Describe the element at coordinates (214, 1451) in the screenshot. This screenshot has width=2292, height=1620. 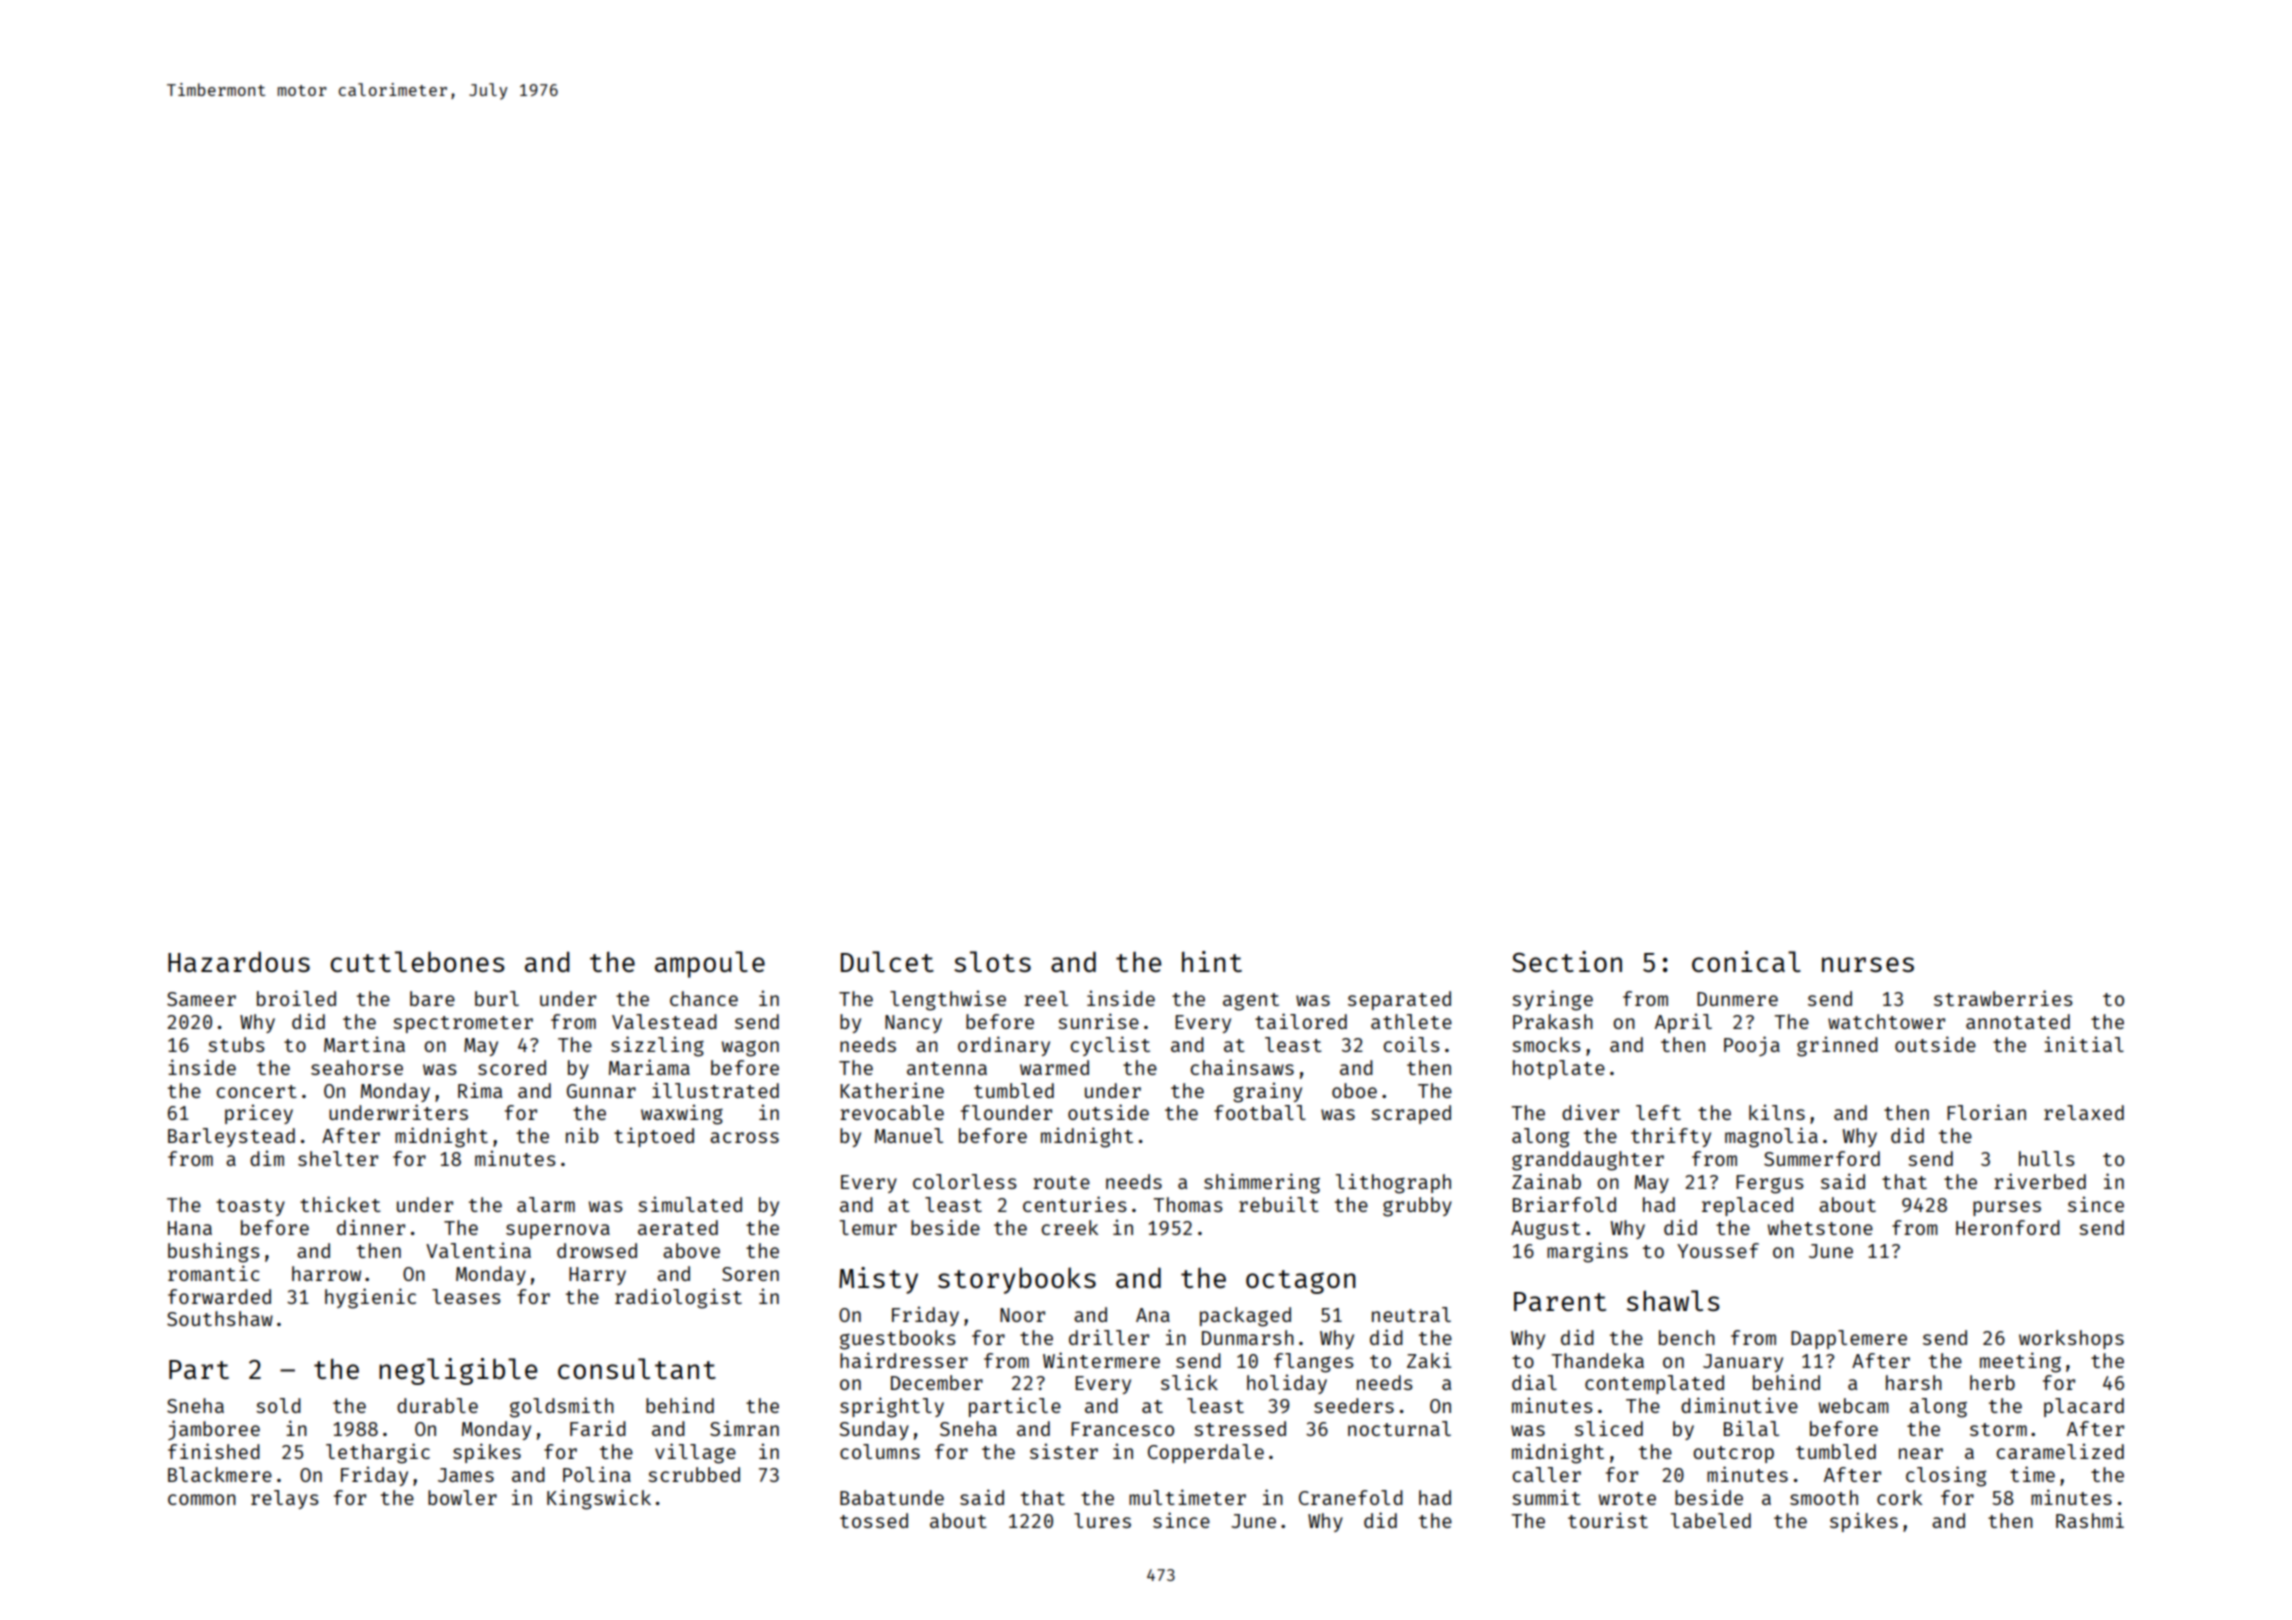
I see `finished` at that location.
